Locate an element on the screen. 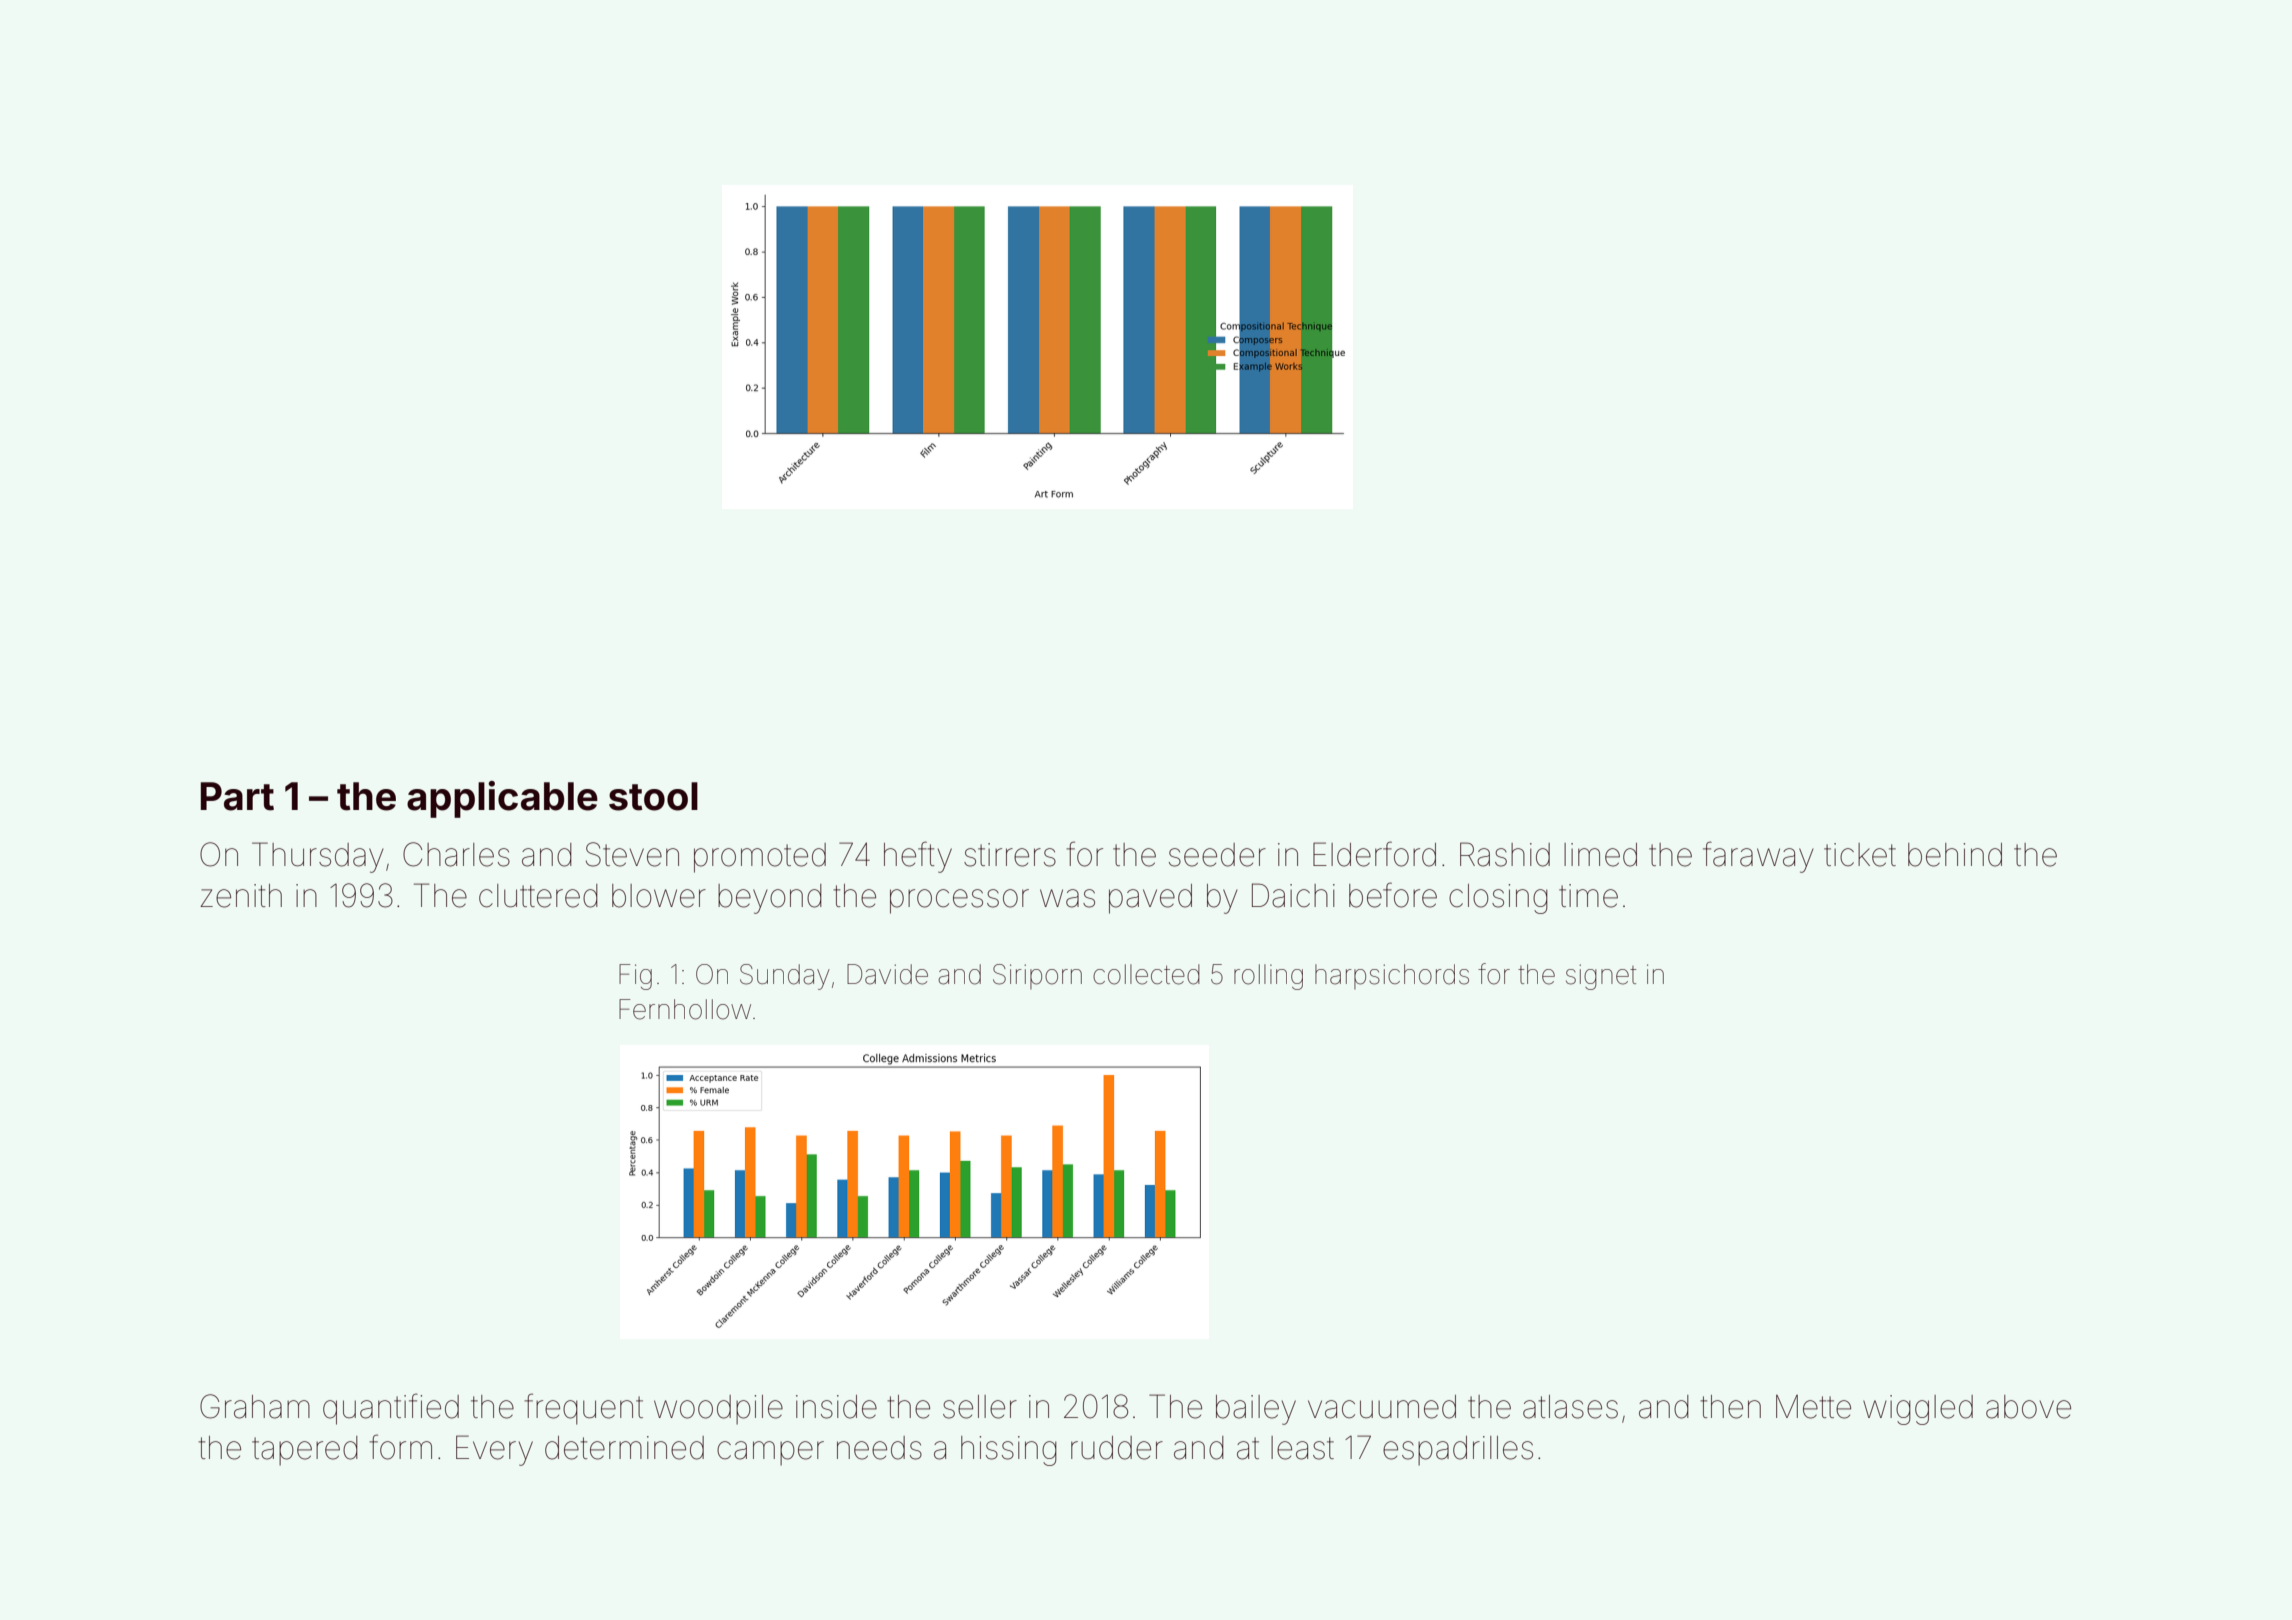 This screenshot has width=2292, height=1620. wiggled is located at coordinates (1918, 1410).
